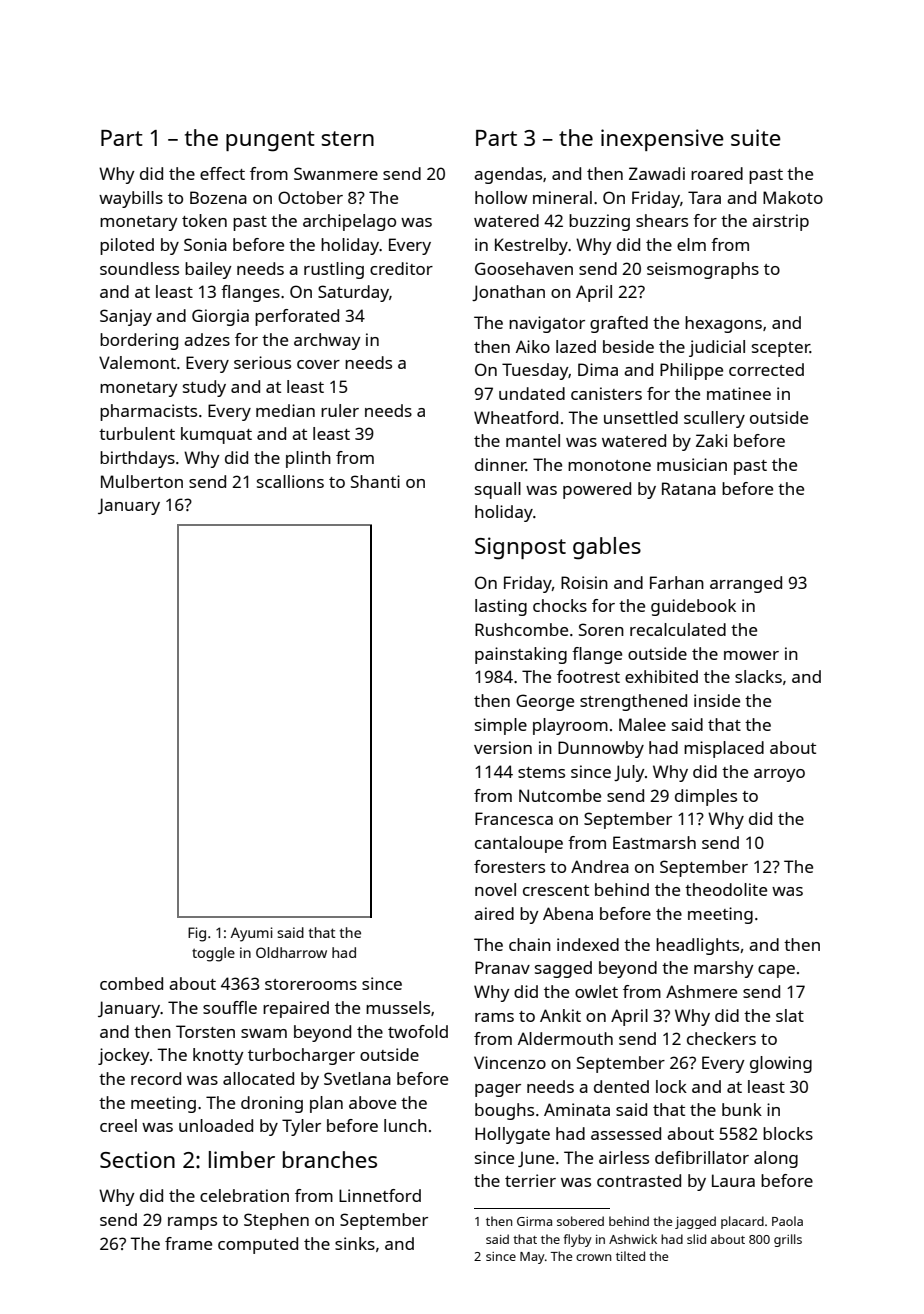 The height and width of the page is (1314, 924). What do you see at coordinates (347, 138) in the page?
I see `stern` at bounding box center [347, 138].
